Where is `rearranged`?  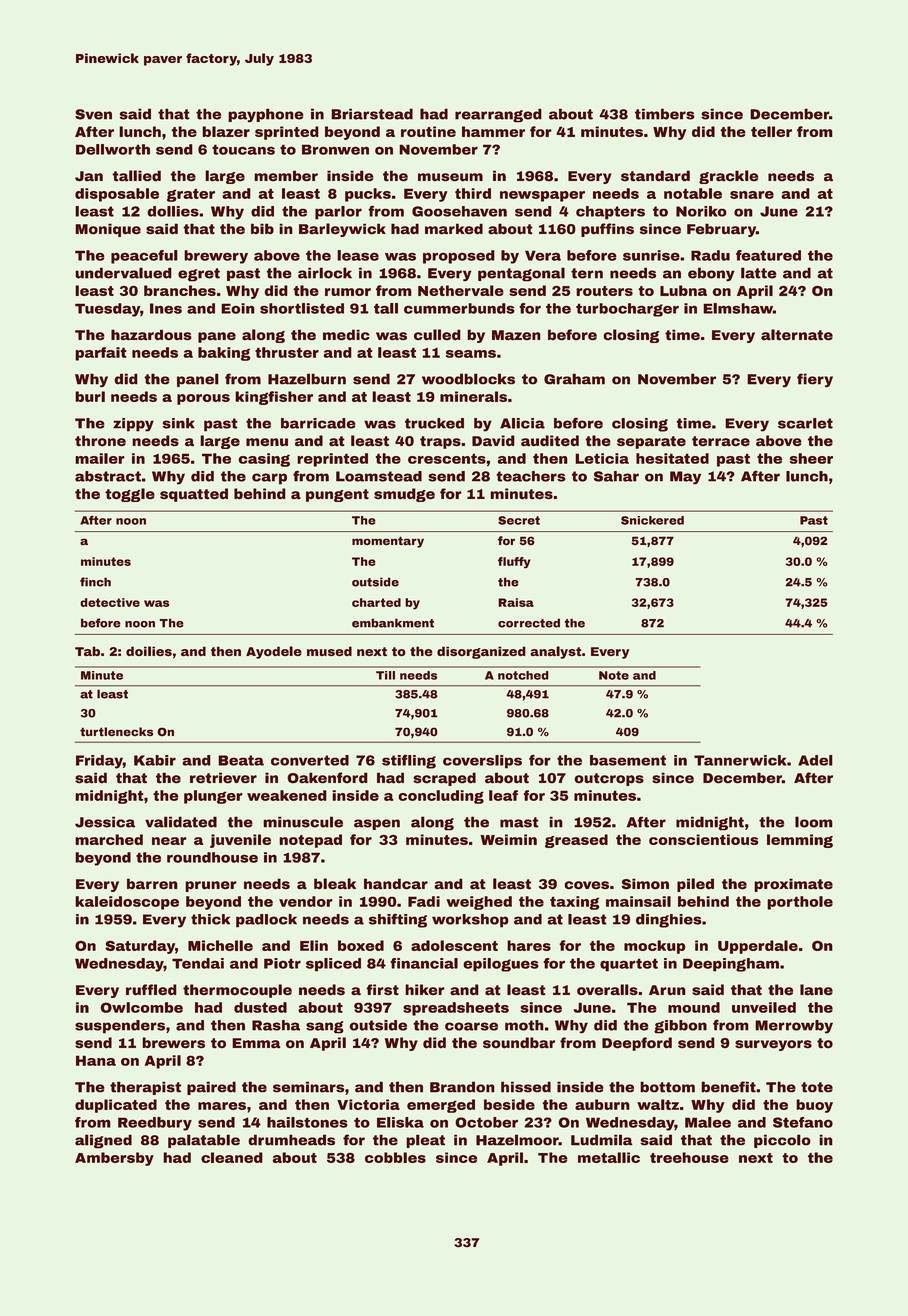
rearranged is located at coordinates (498, 115).
